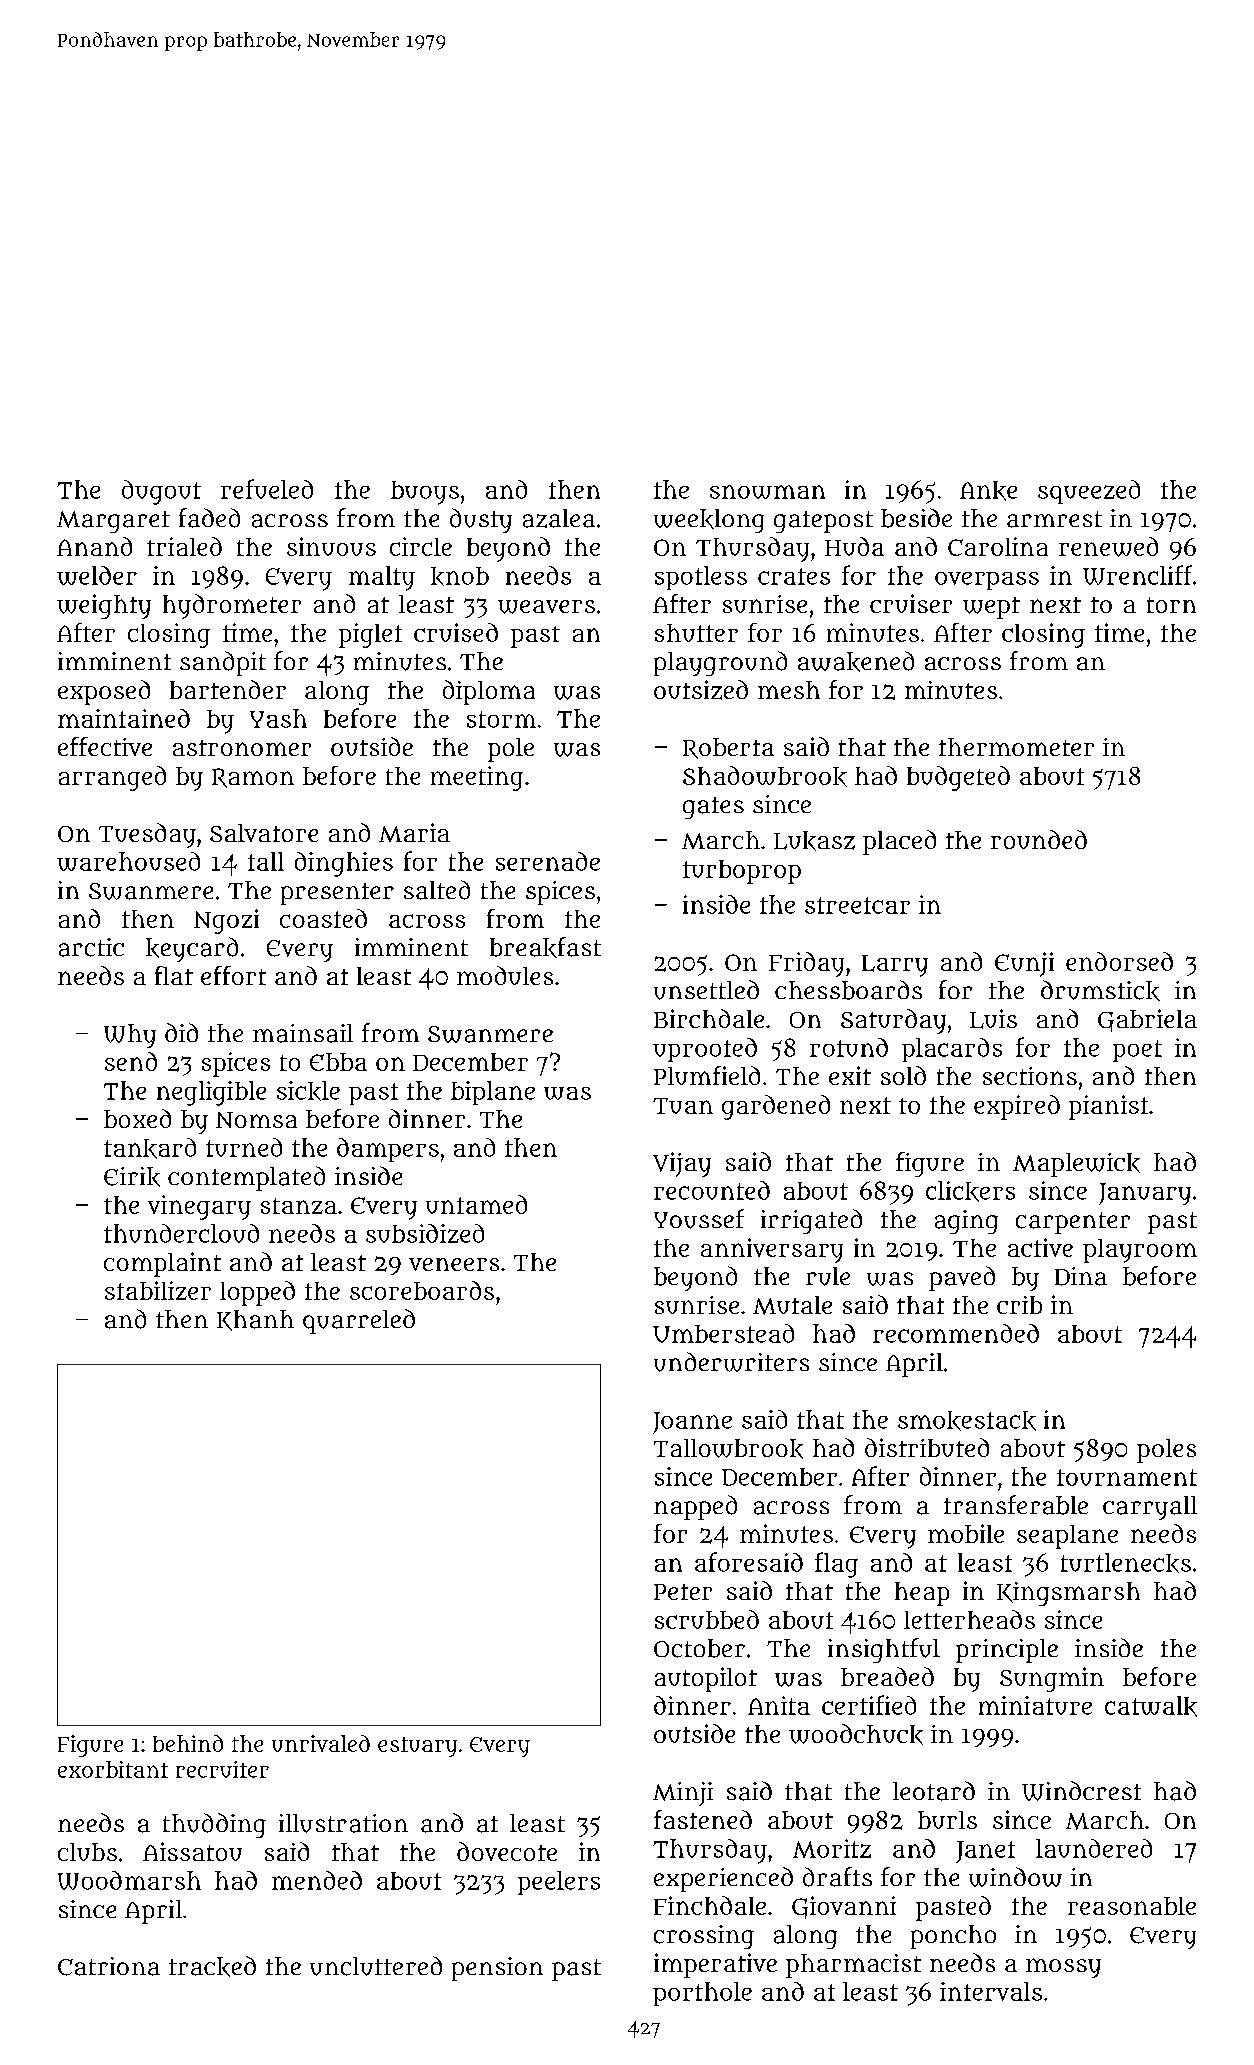 The width and height of the page is (1254, 2065). What do you see at coordinates (967, 1421) in the page?
I see `smokestack` at bounding box center [967, 1421].
